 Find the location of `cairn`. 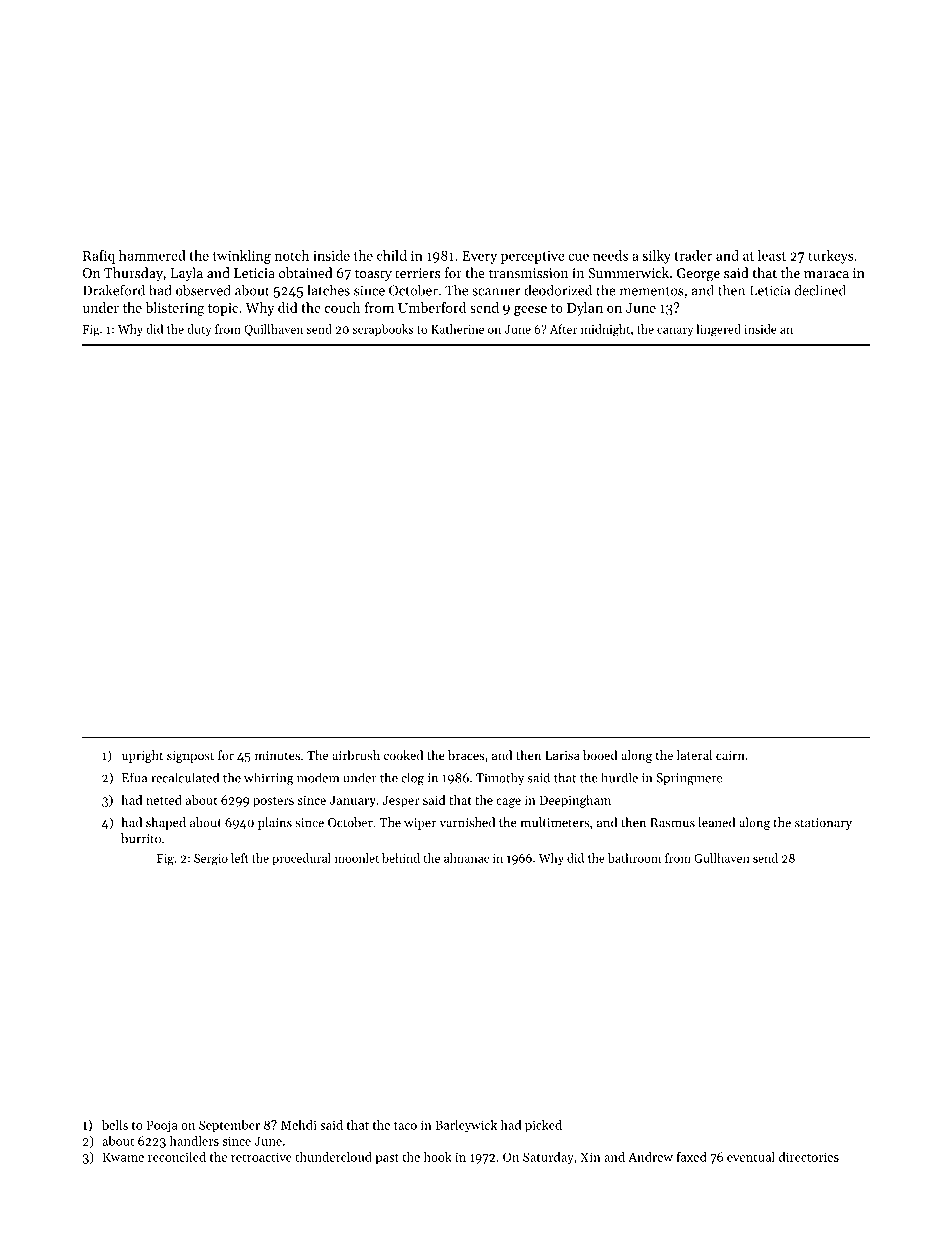

cairn is located at coordinates (730, 755).
